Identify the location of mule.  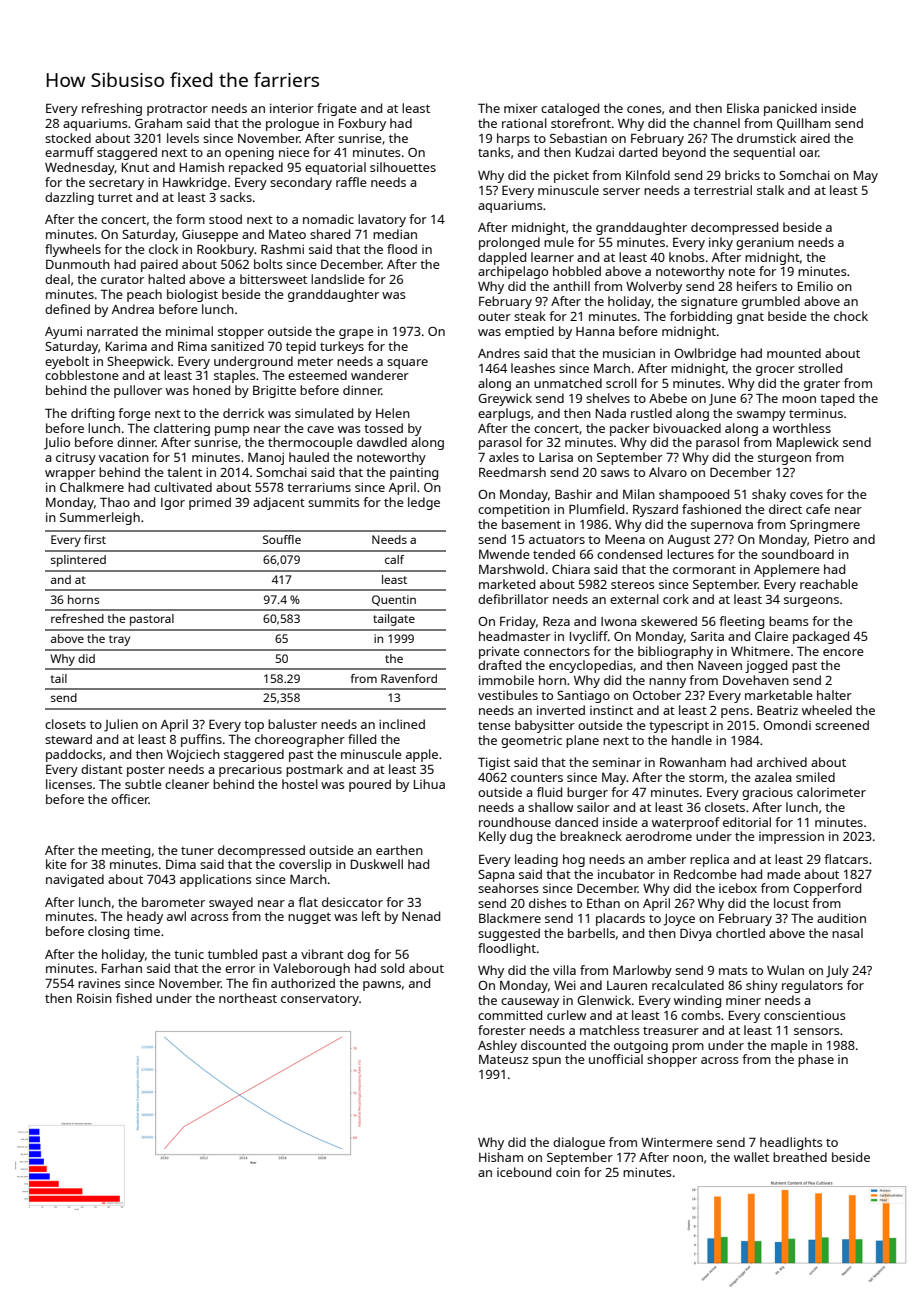
(559, 242).
